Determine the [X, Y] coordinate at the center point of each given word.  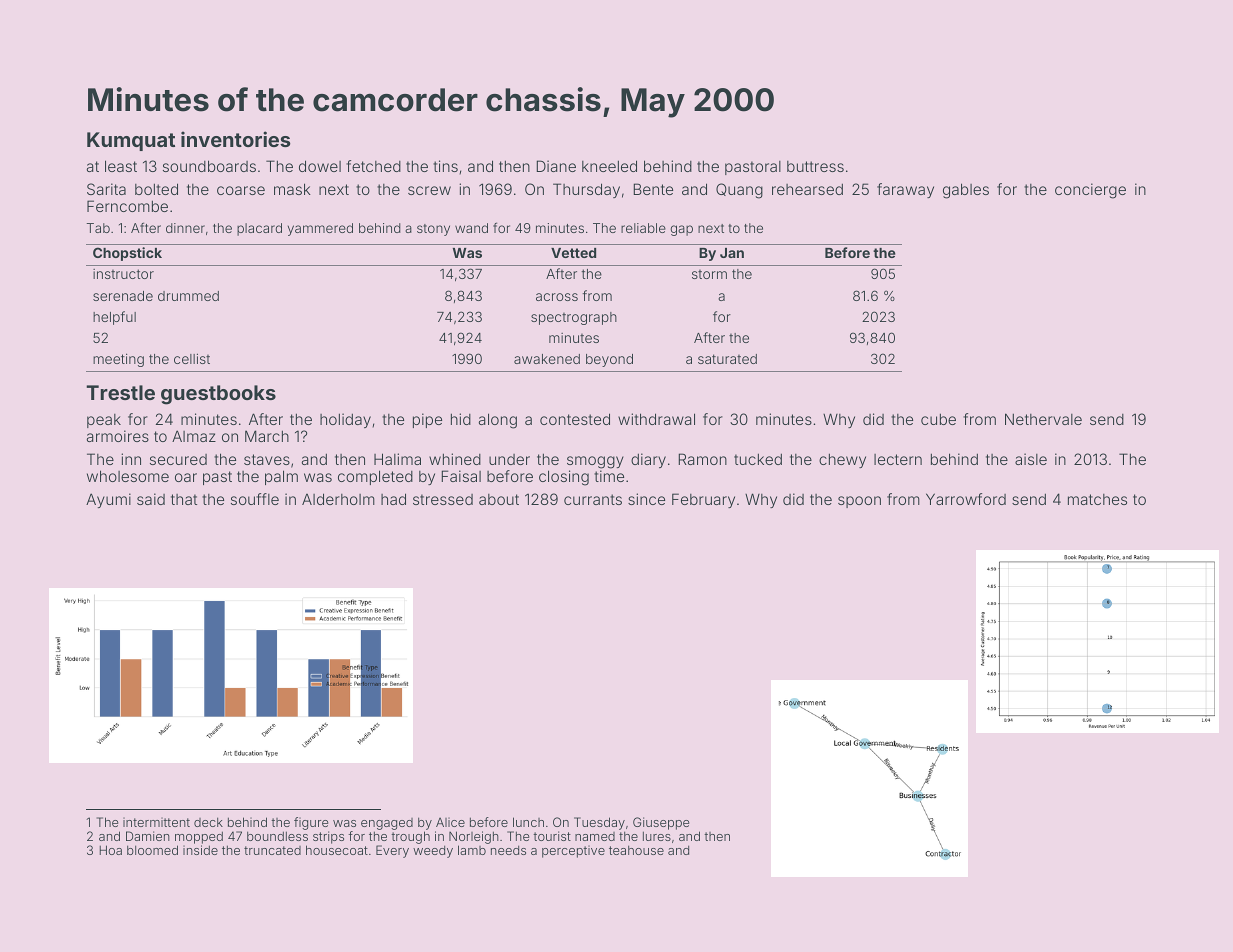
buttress [815, 166]
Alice [450, 822]
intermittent [156, 822]
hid [461, 419]
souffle [255, 499]
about [499, 499]
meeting [118, 360]
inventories [236, 139]
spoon [859, 502]
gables [966, 191]
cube [938, 419]
